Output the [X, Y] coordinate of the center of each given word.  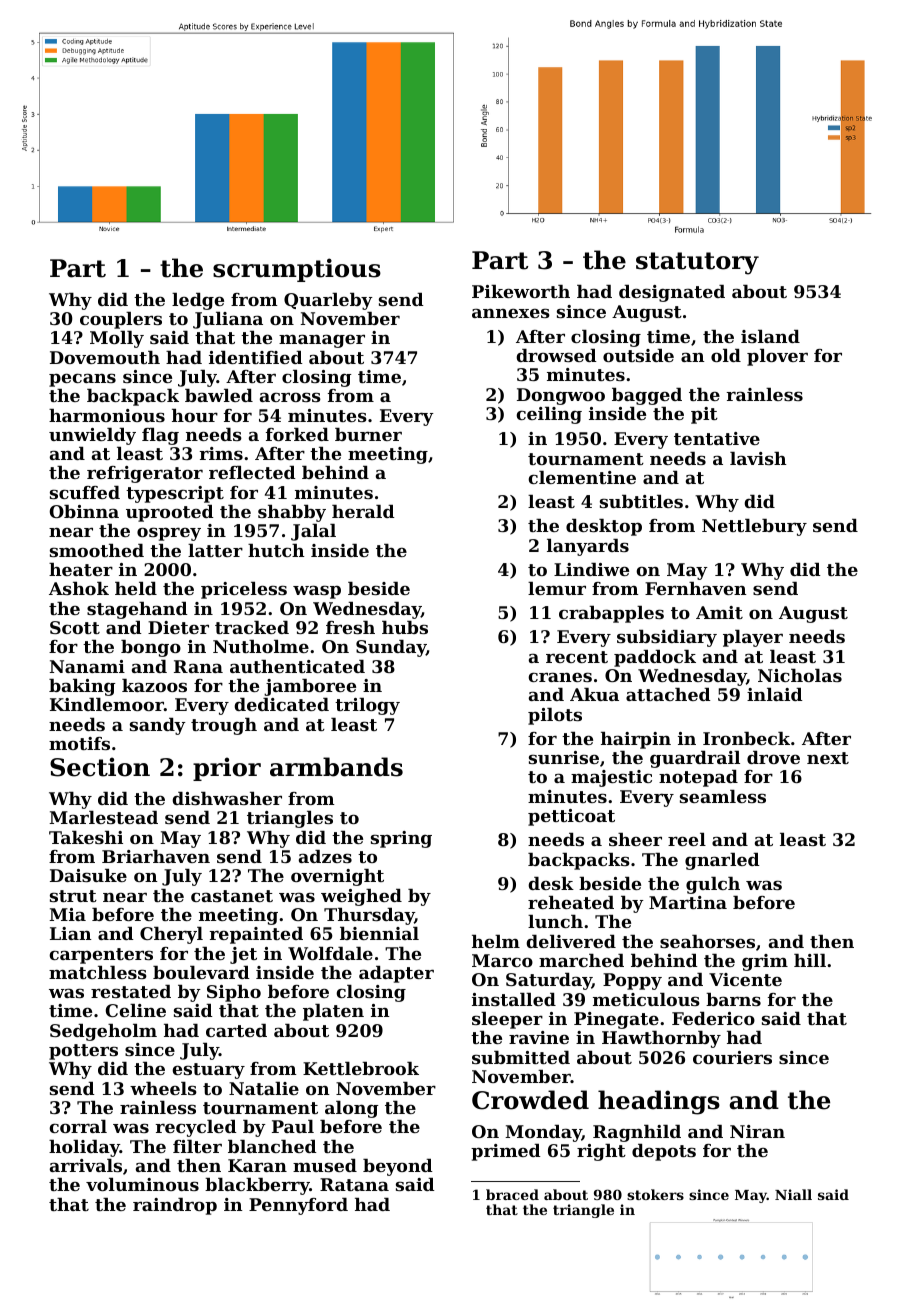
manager [322, 341]
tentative [717, 438]
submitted [521, 1057]
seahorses [707, 941]
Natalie [264, 1088]
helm [496, 941]
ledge [198, 301]
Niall [793, 1194]
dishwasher [227, 798]
